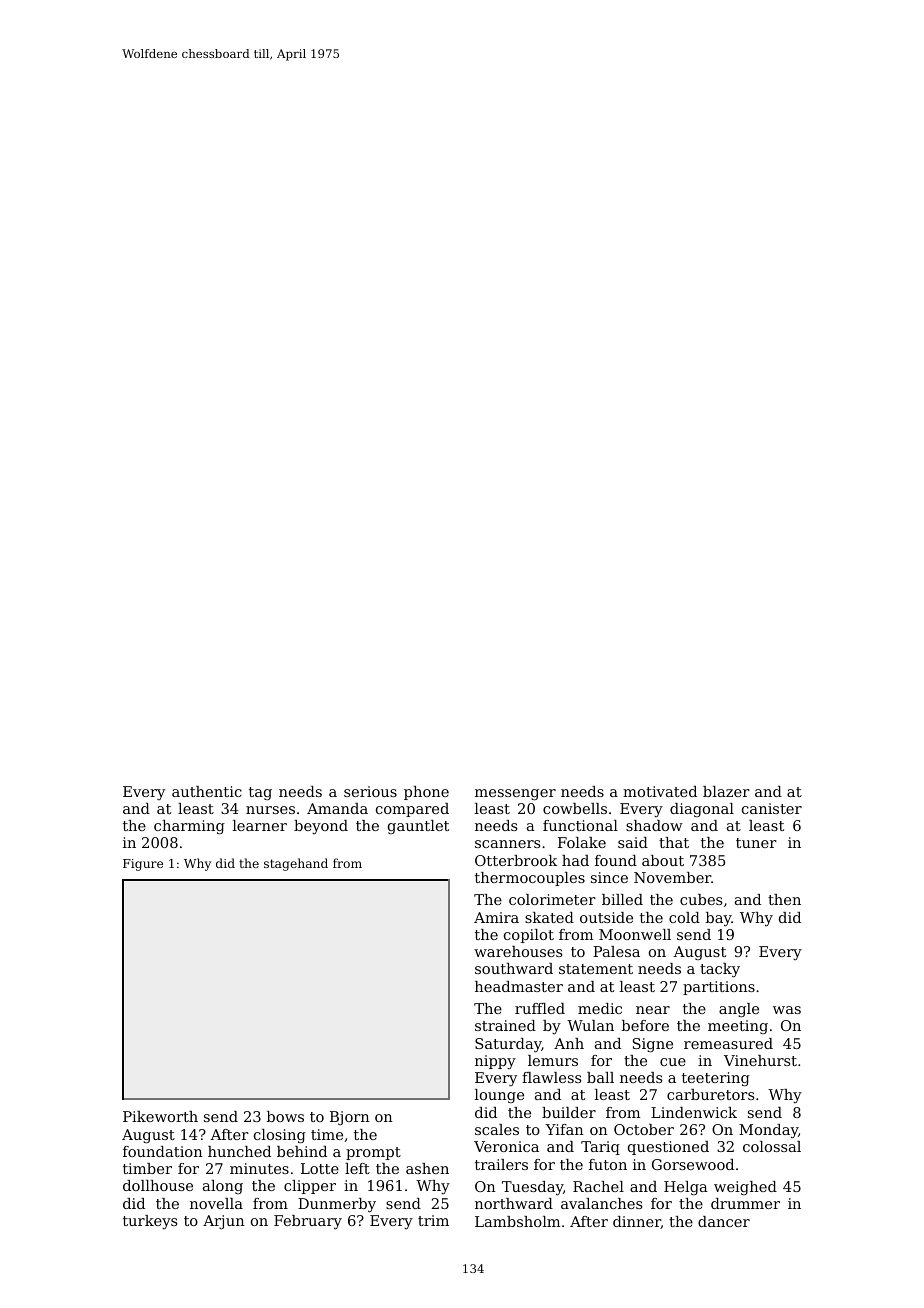 The image size is (924, 1308). I want to click on strained, so click(505, 1025).
